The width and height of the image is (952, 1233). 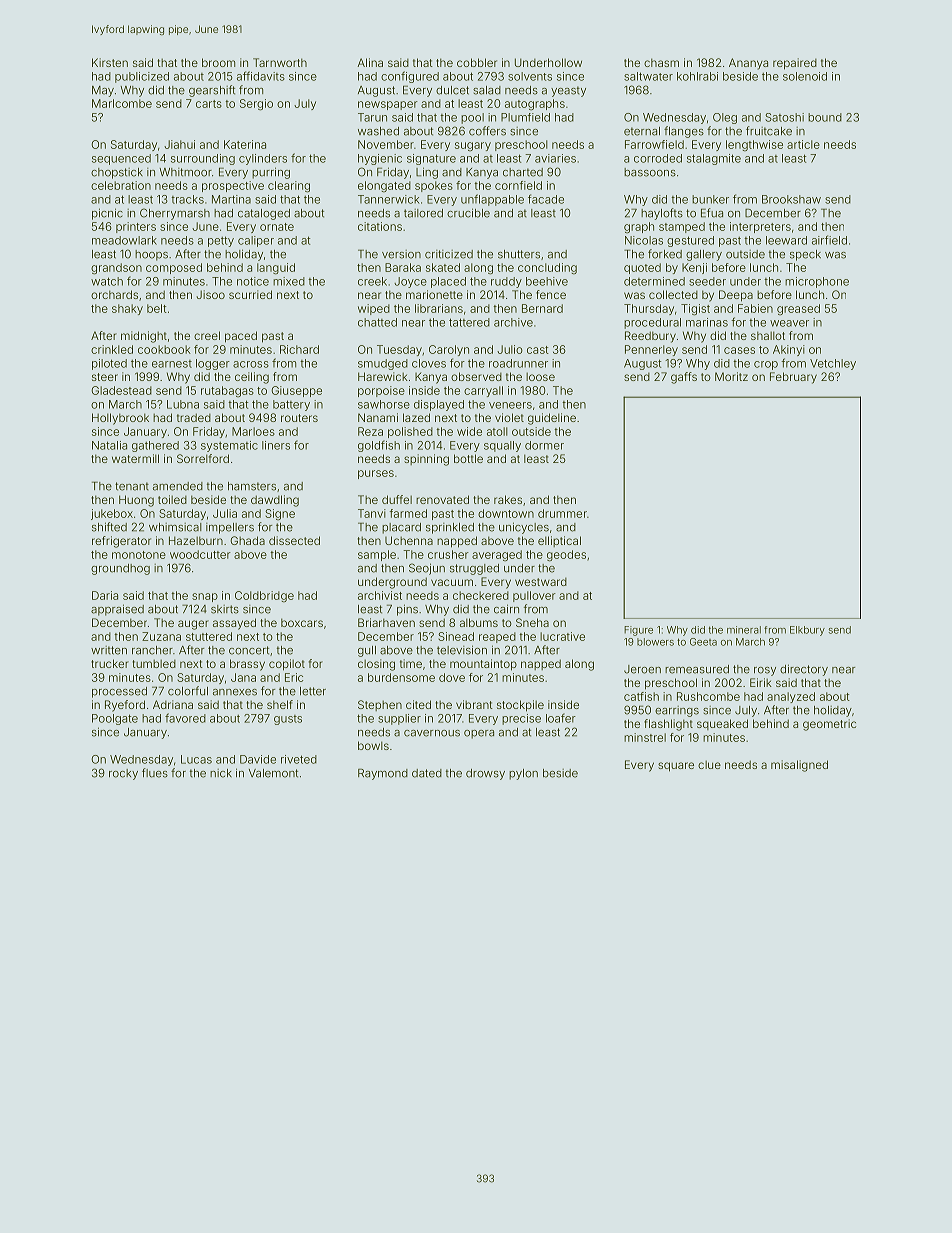 What do you see at coordinates (211, 294) in the image?
I see `Jisoo` at bounding box center [211, 294].
